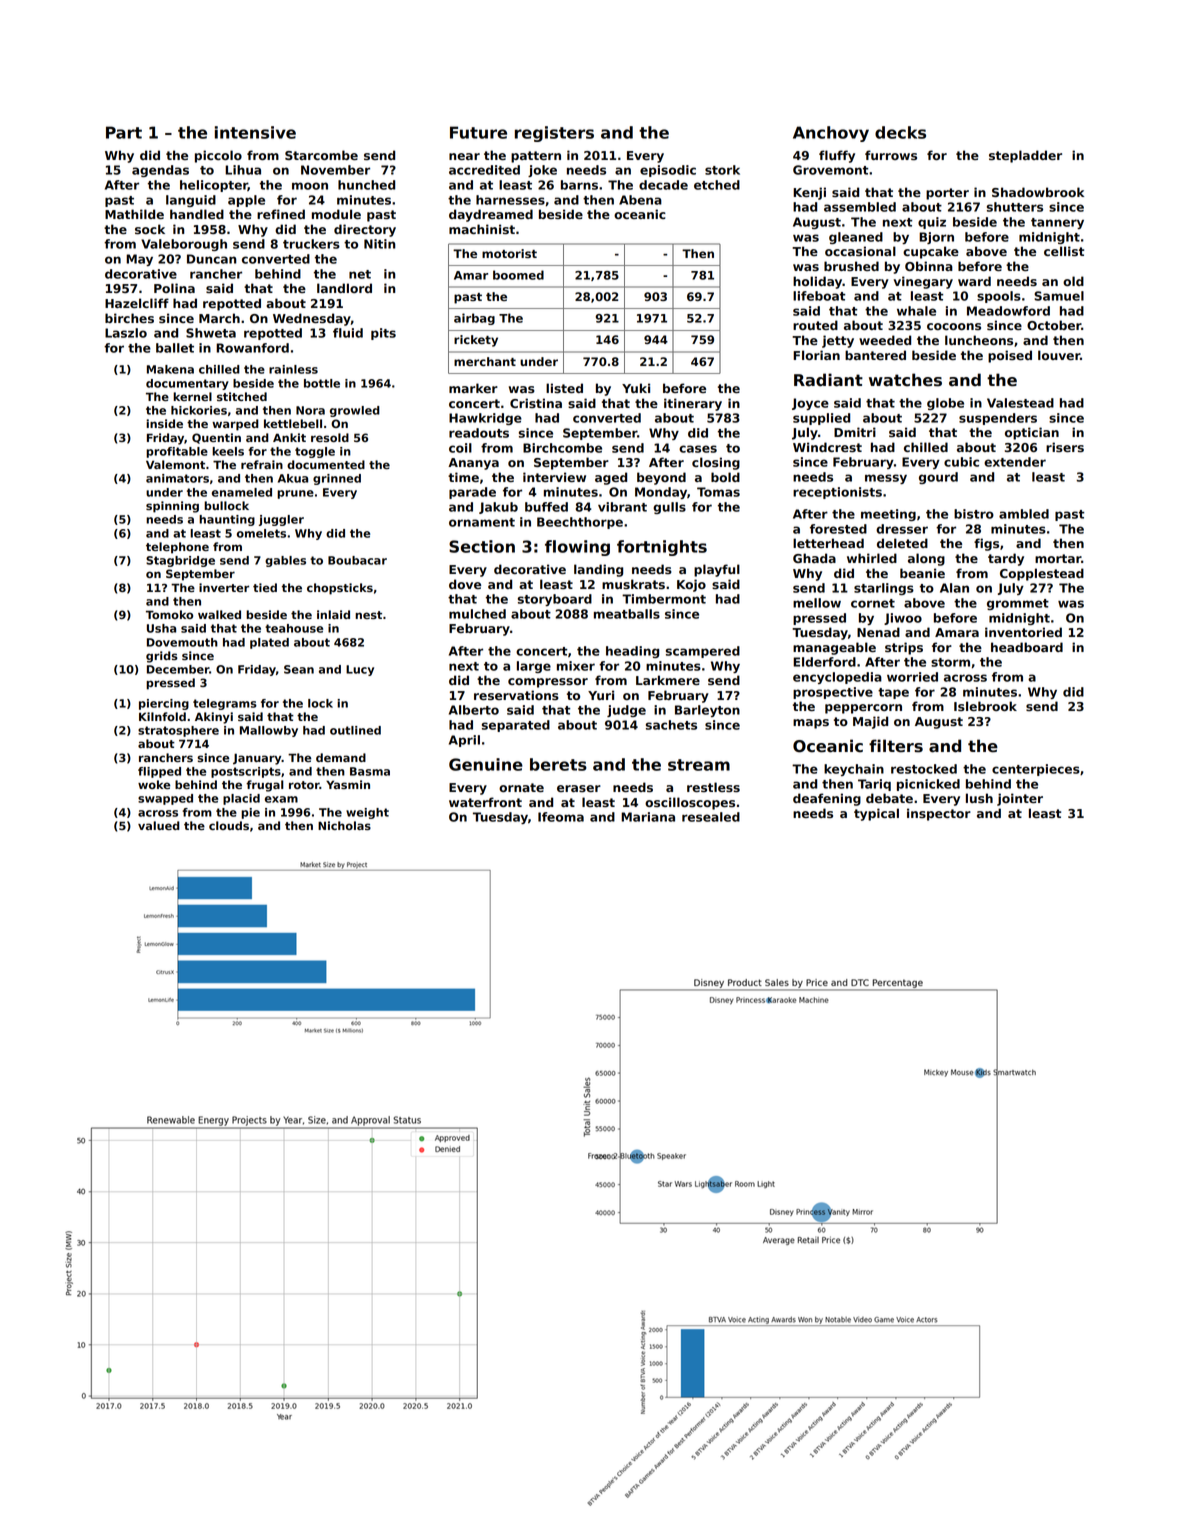 This screenshot has height=1539, width=1189. What do you see at coordinates (562, 448) in the screenshot?
I see `Birchcombe` at bounding box center [562, 448].
